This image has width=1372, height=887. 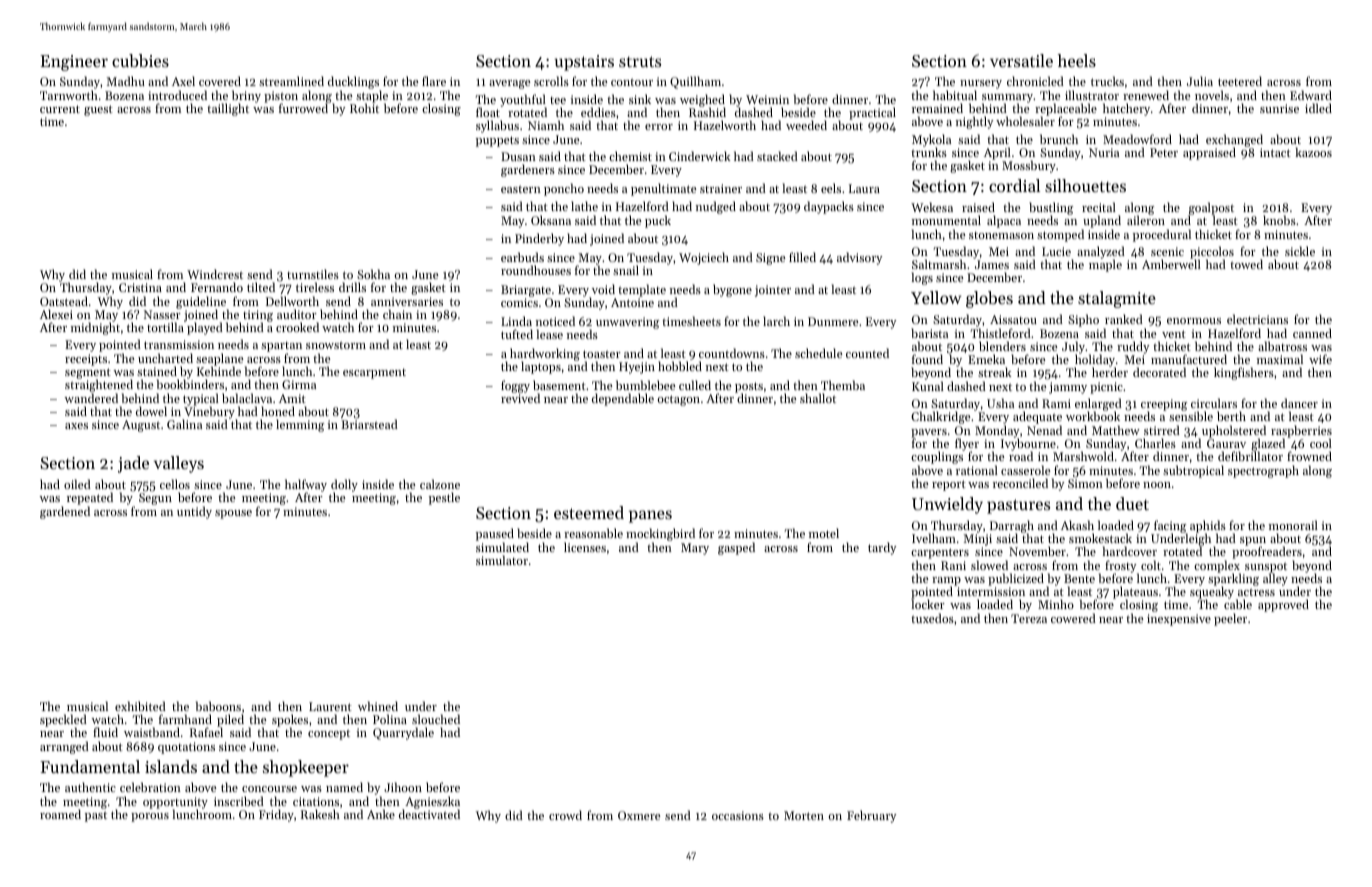 What do you see at coordinates (640, 99) in the image?
I see `sink` at bounding box center [640, 99].
